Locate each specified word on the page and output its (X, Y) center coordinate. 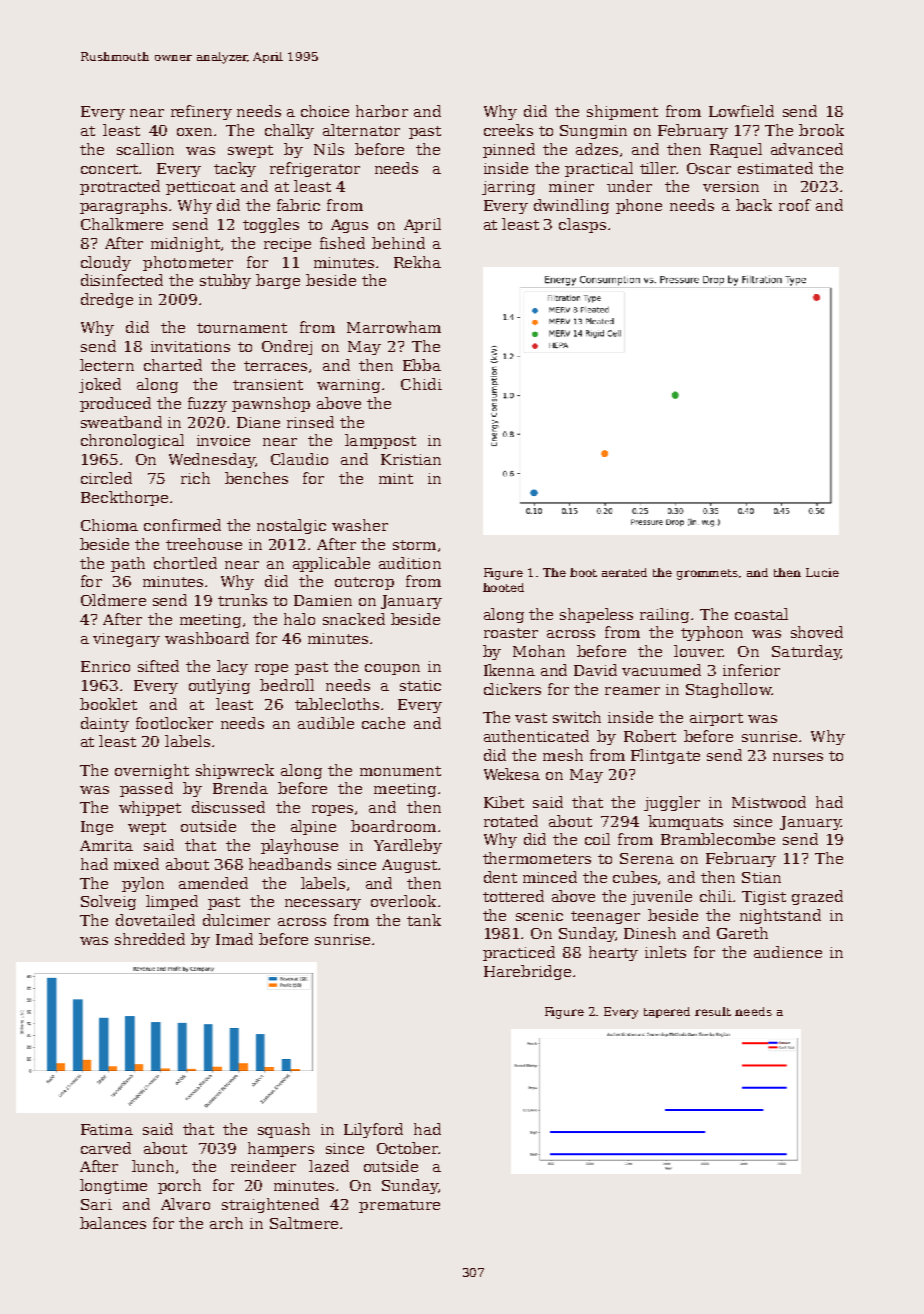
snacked (354, 619)
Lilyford (373, 1130)
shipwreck (235, 771)
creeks (508, 130)
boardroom (393, 826)
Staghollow (728, 690)
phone (639, 206)
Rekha (417, 262)
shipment (622, 112)
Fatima (107, 1129)
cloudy (106, 263)
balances (113, 1223)
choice (325, 111)
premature (399, 1206)
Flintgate (665, 756)
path (128, 564)
